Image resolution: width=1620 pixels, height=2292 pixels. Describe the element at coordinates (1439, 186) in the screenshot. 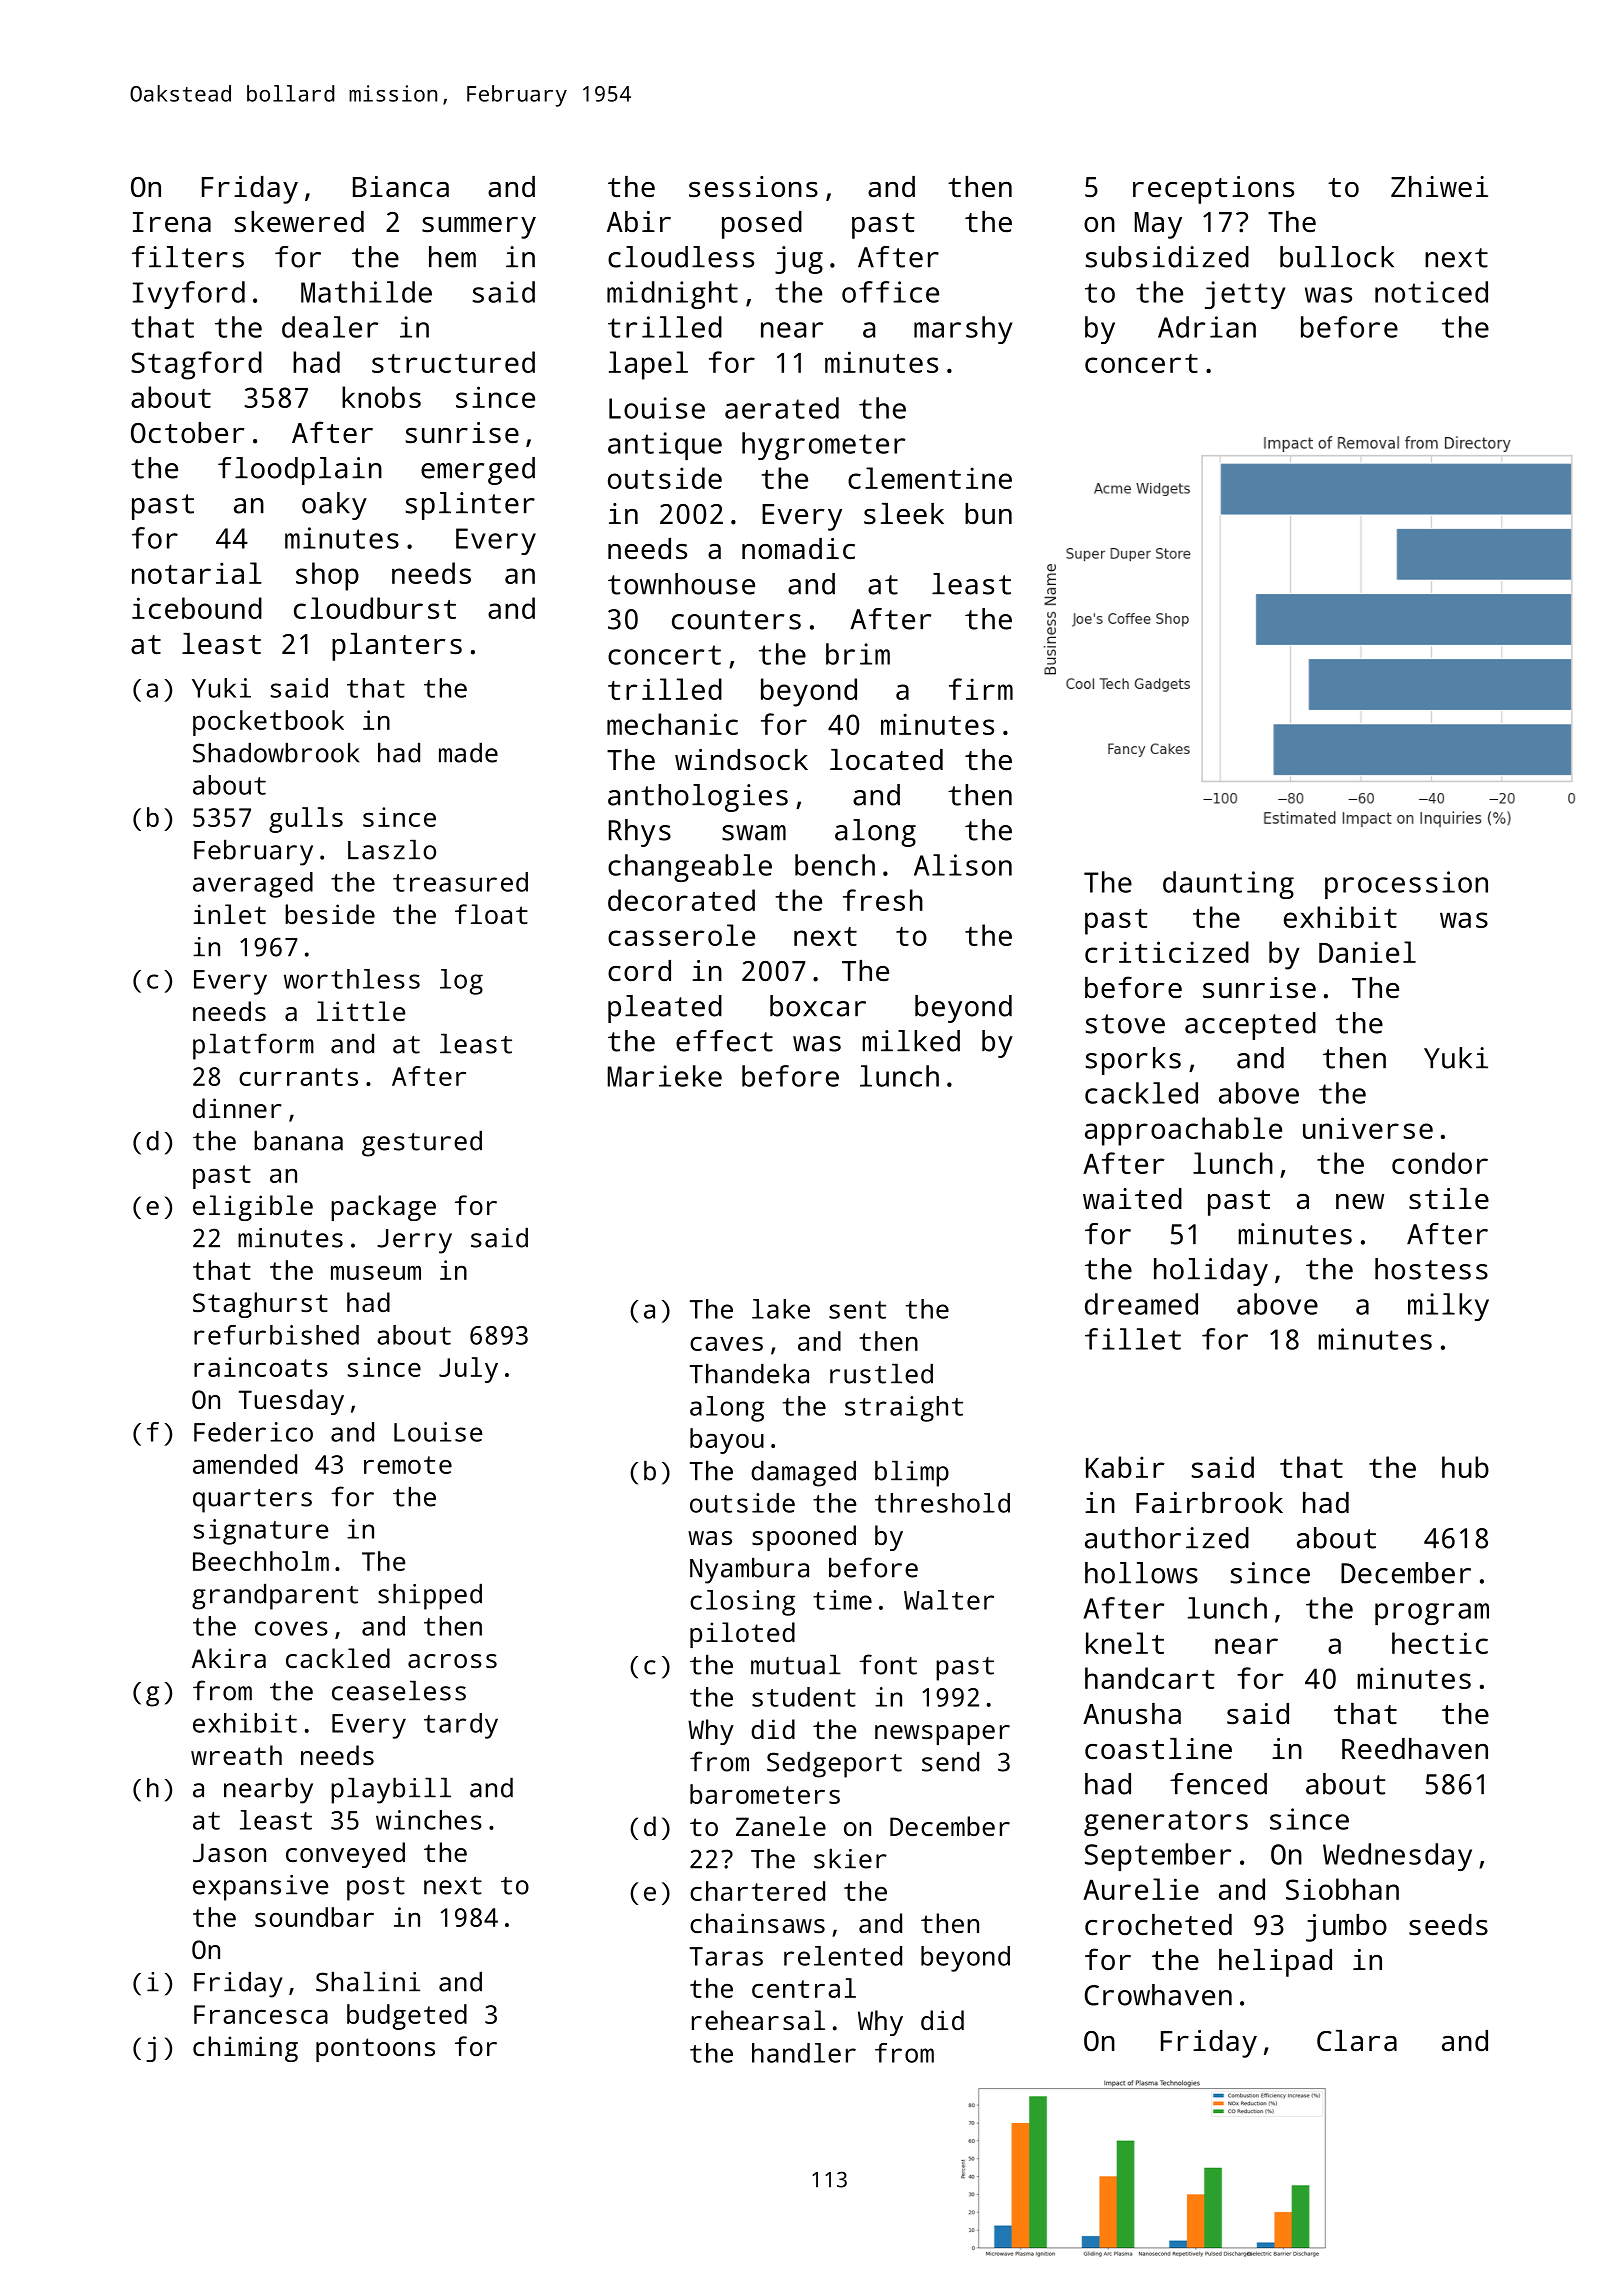

I see `Zhiwei` at that location.
